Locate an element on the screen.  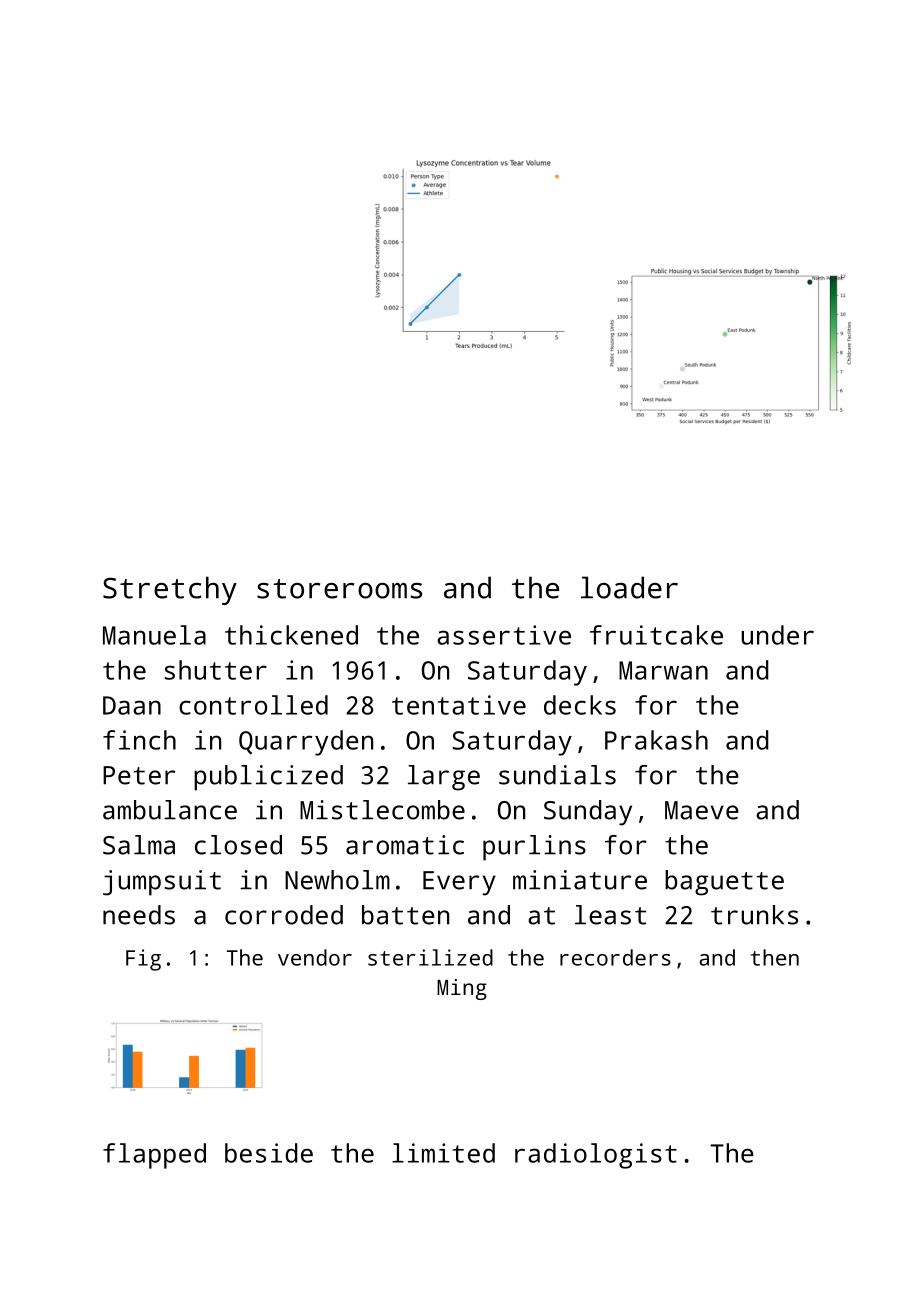
purlins is located at coordinates (534, 848).
